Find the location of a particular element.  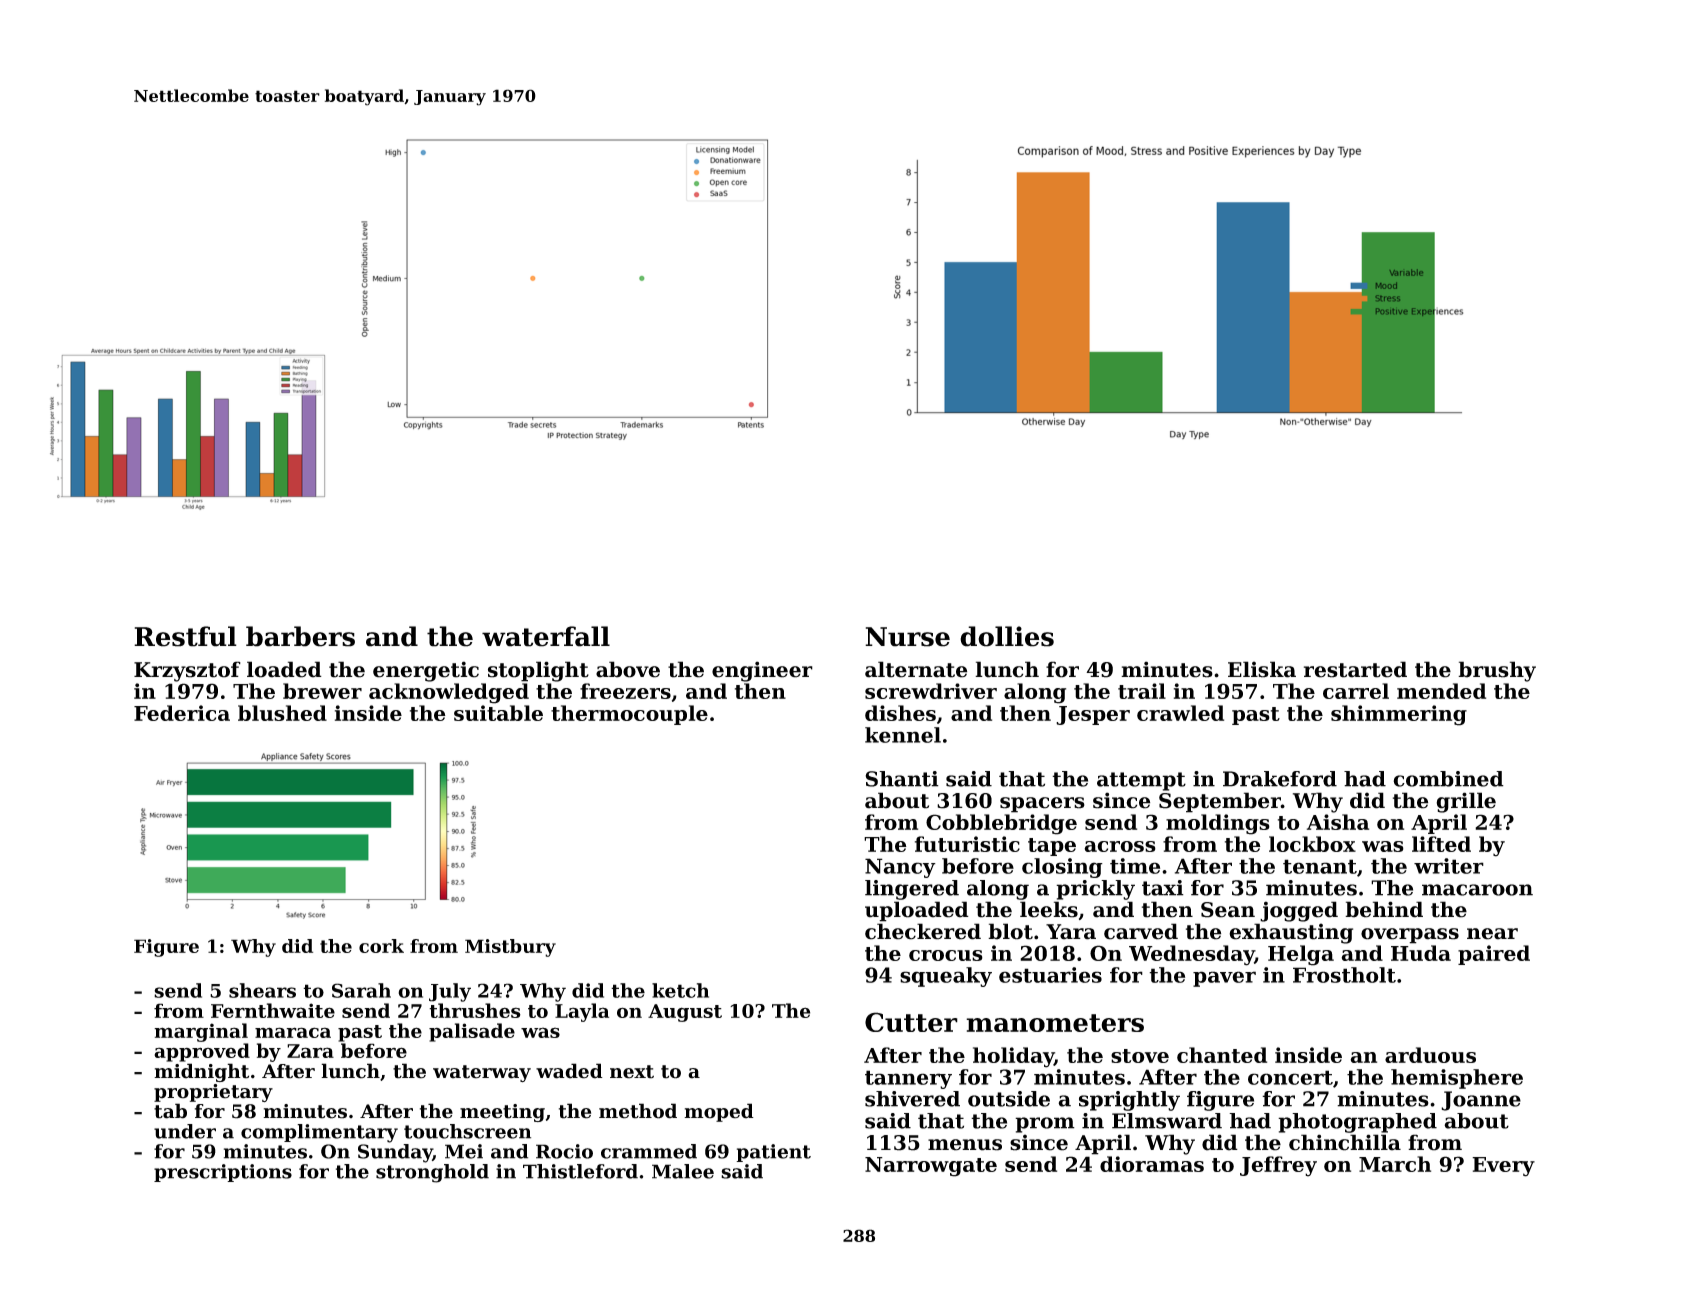

alternate is located at coordinates (916, 669).
